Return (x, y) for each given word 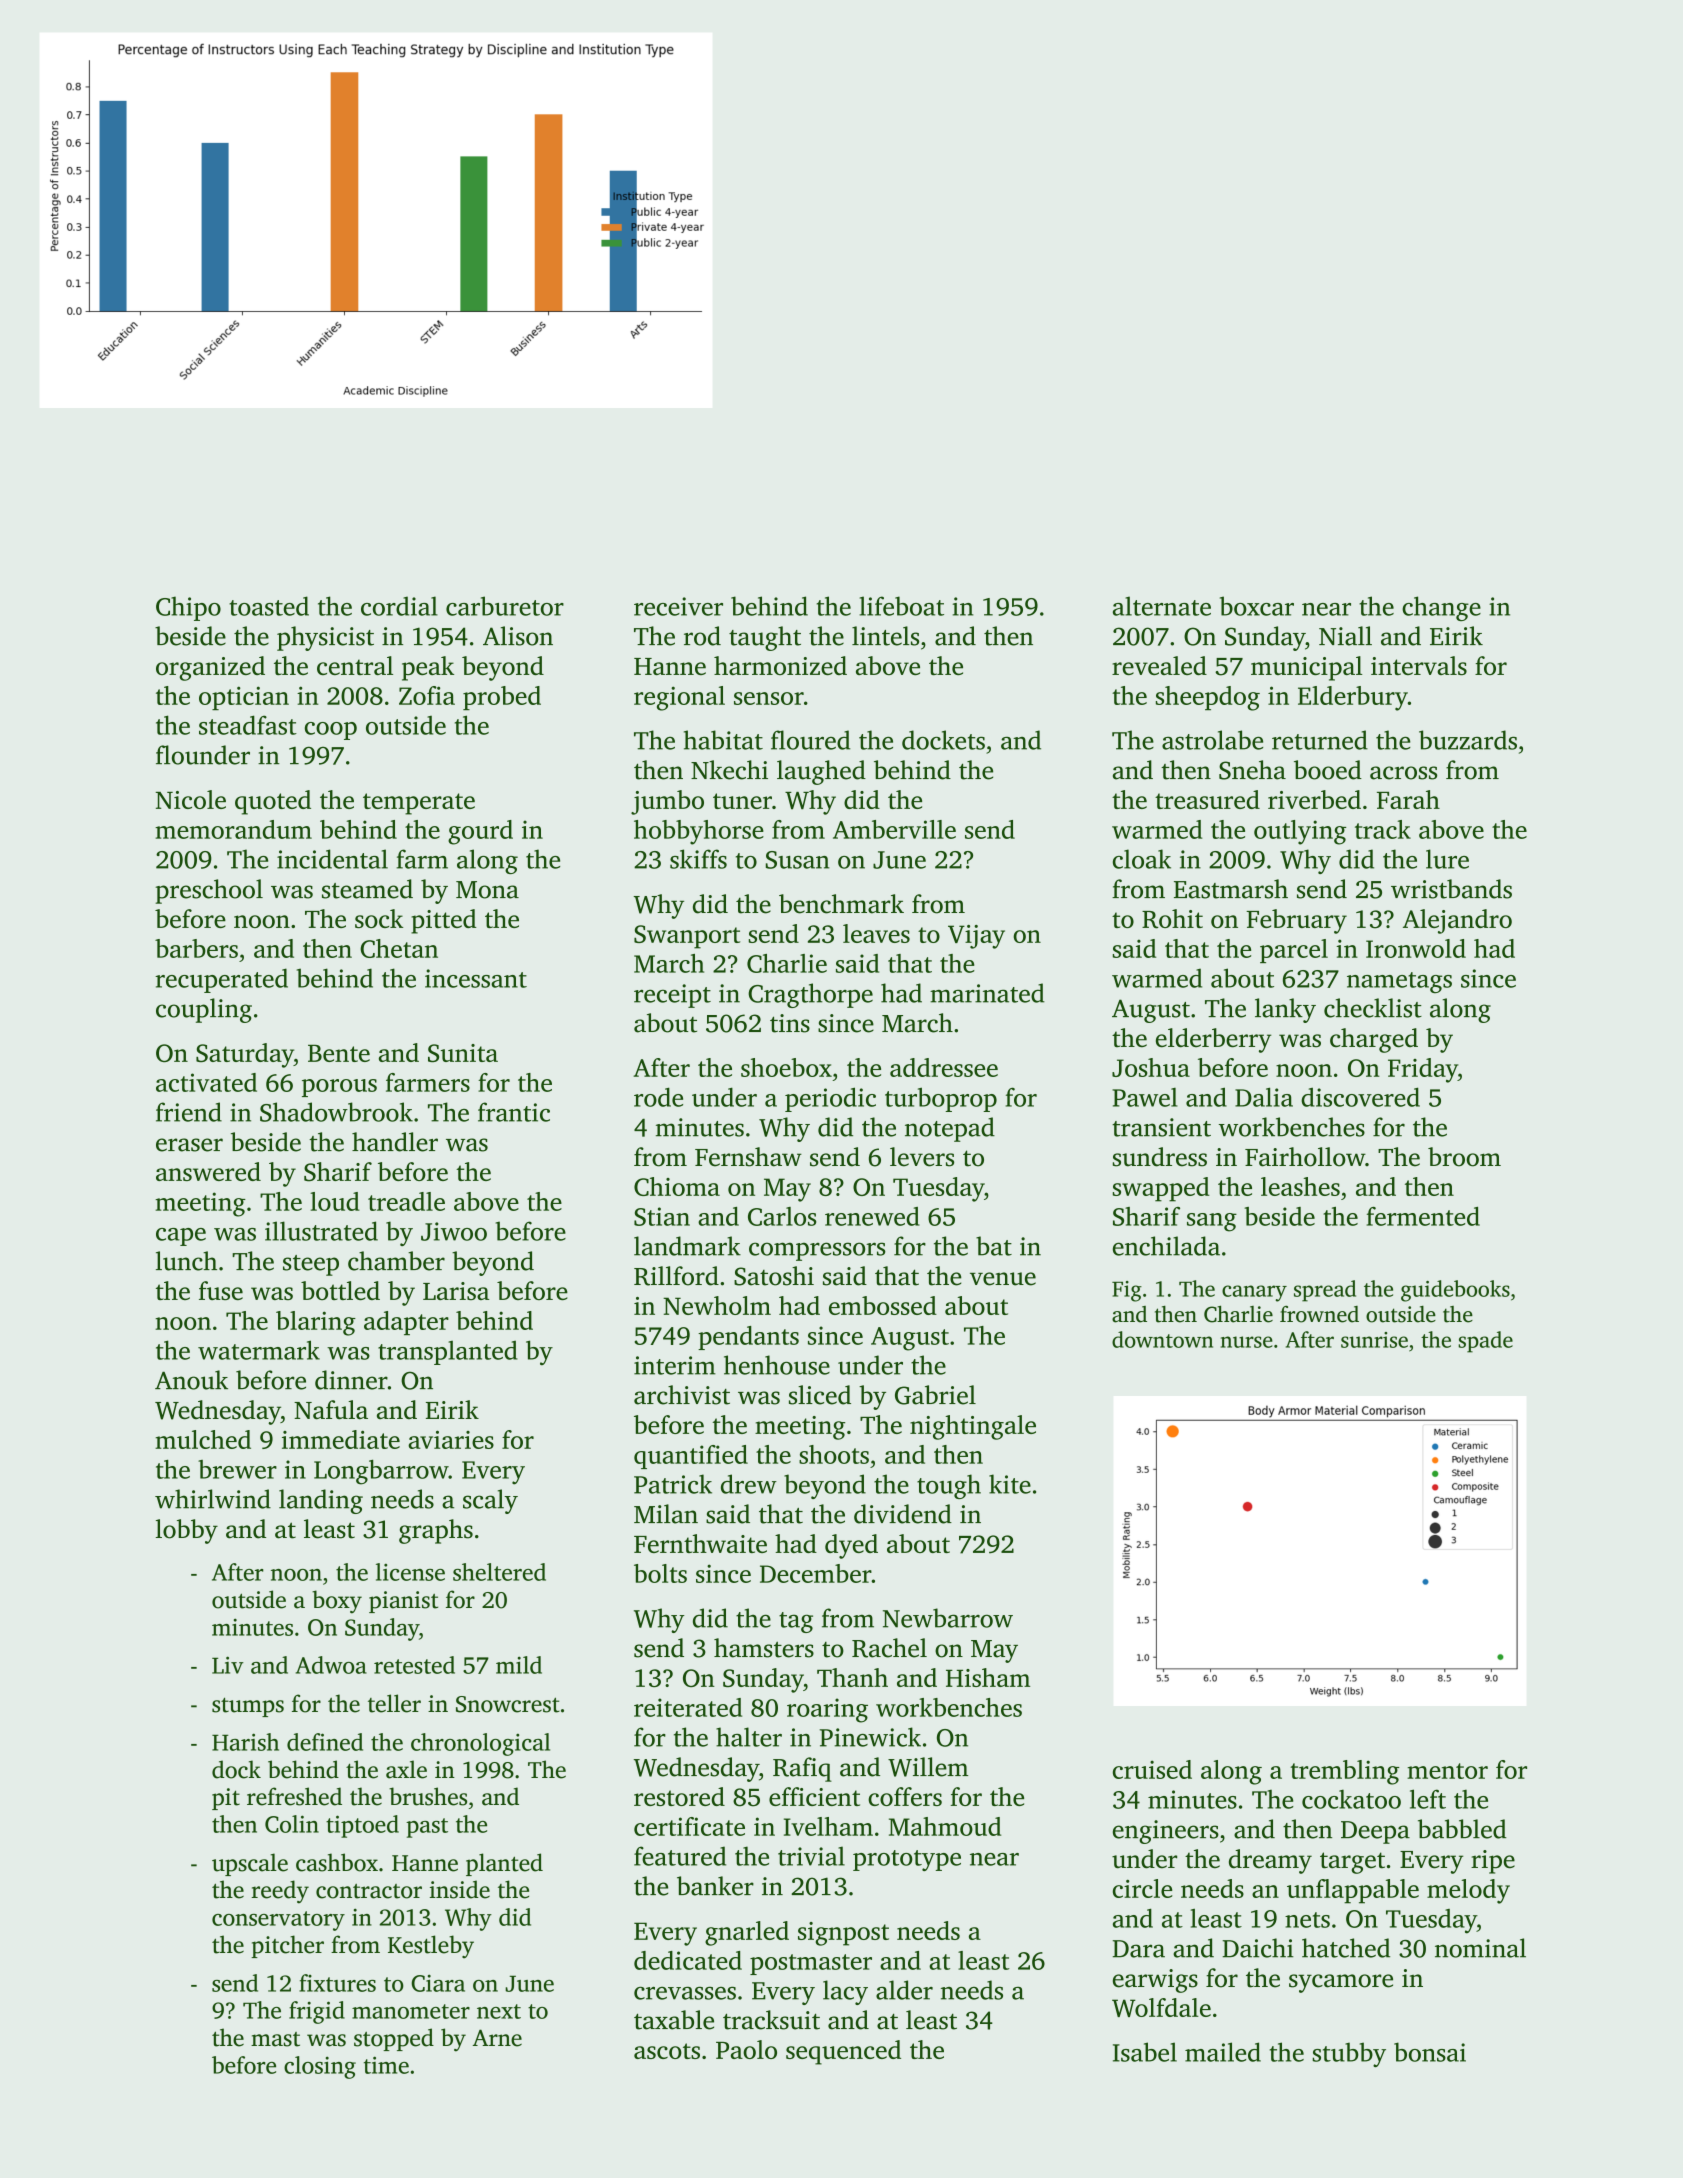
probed (502, 698)
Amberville (894, 829)
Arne (497, 2038)
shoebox (786, 1067)
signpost (843, 1934)
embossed (883, 1305)
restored (679, 1796)
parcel (1294, 951)
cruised (1152, 1769)
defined (325, 1742)
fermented (1423, 1216)
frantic (514, 1112)
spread (1325, 1291)
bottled (340, 1290)
